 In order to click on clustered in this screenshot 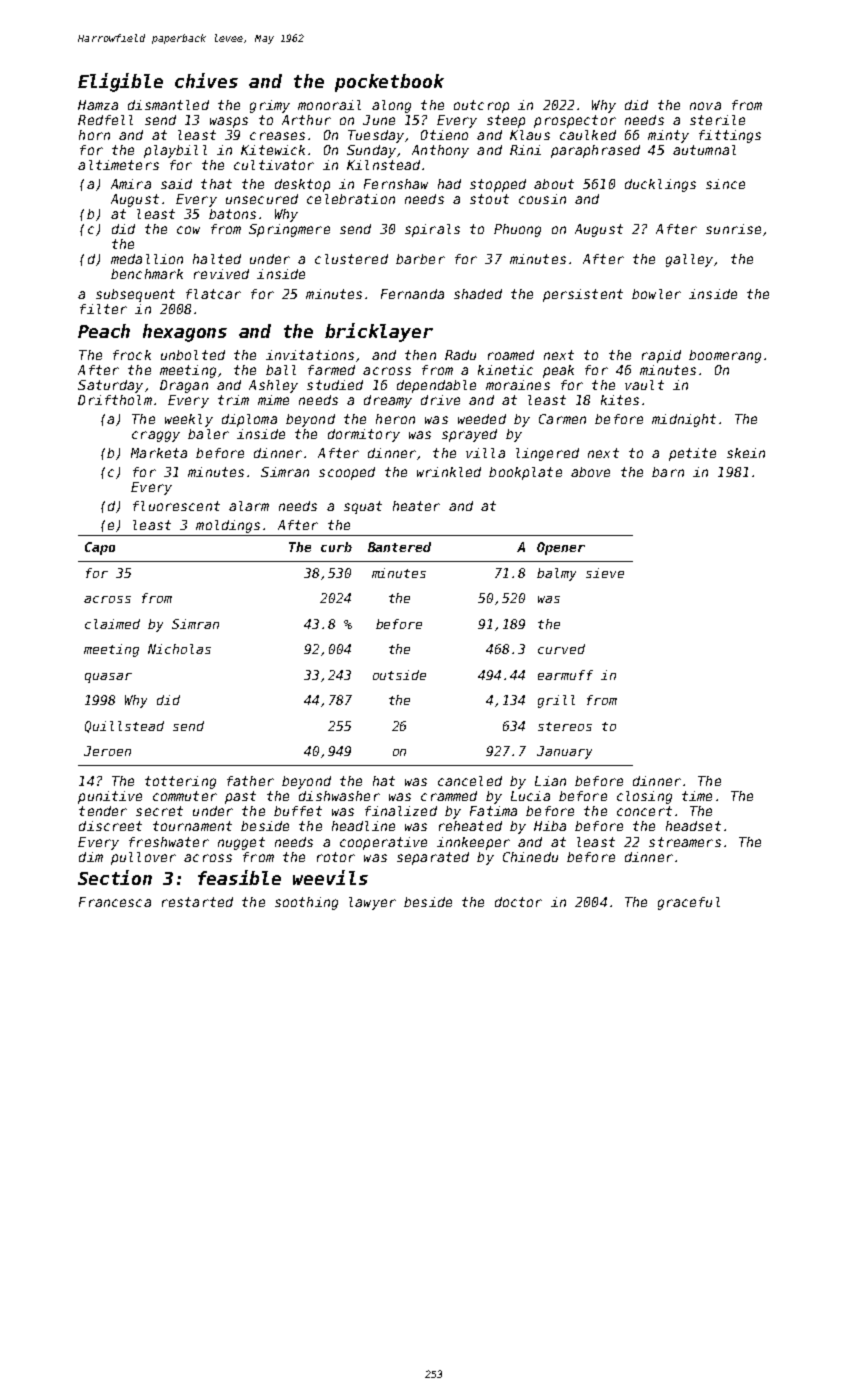, I will do `click(351, 259)`.
